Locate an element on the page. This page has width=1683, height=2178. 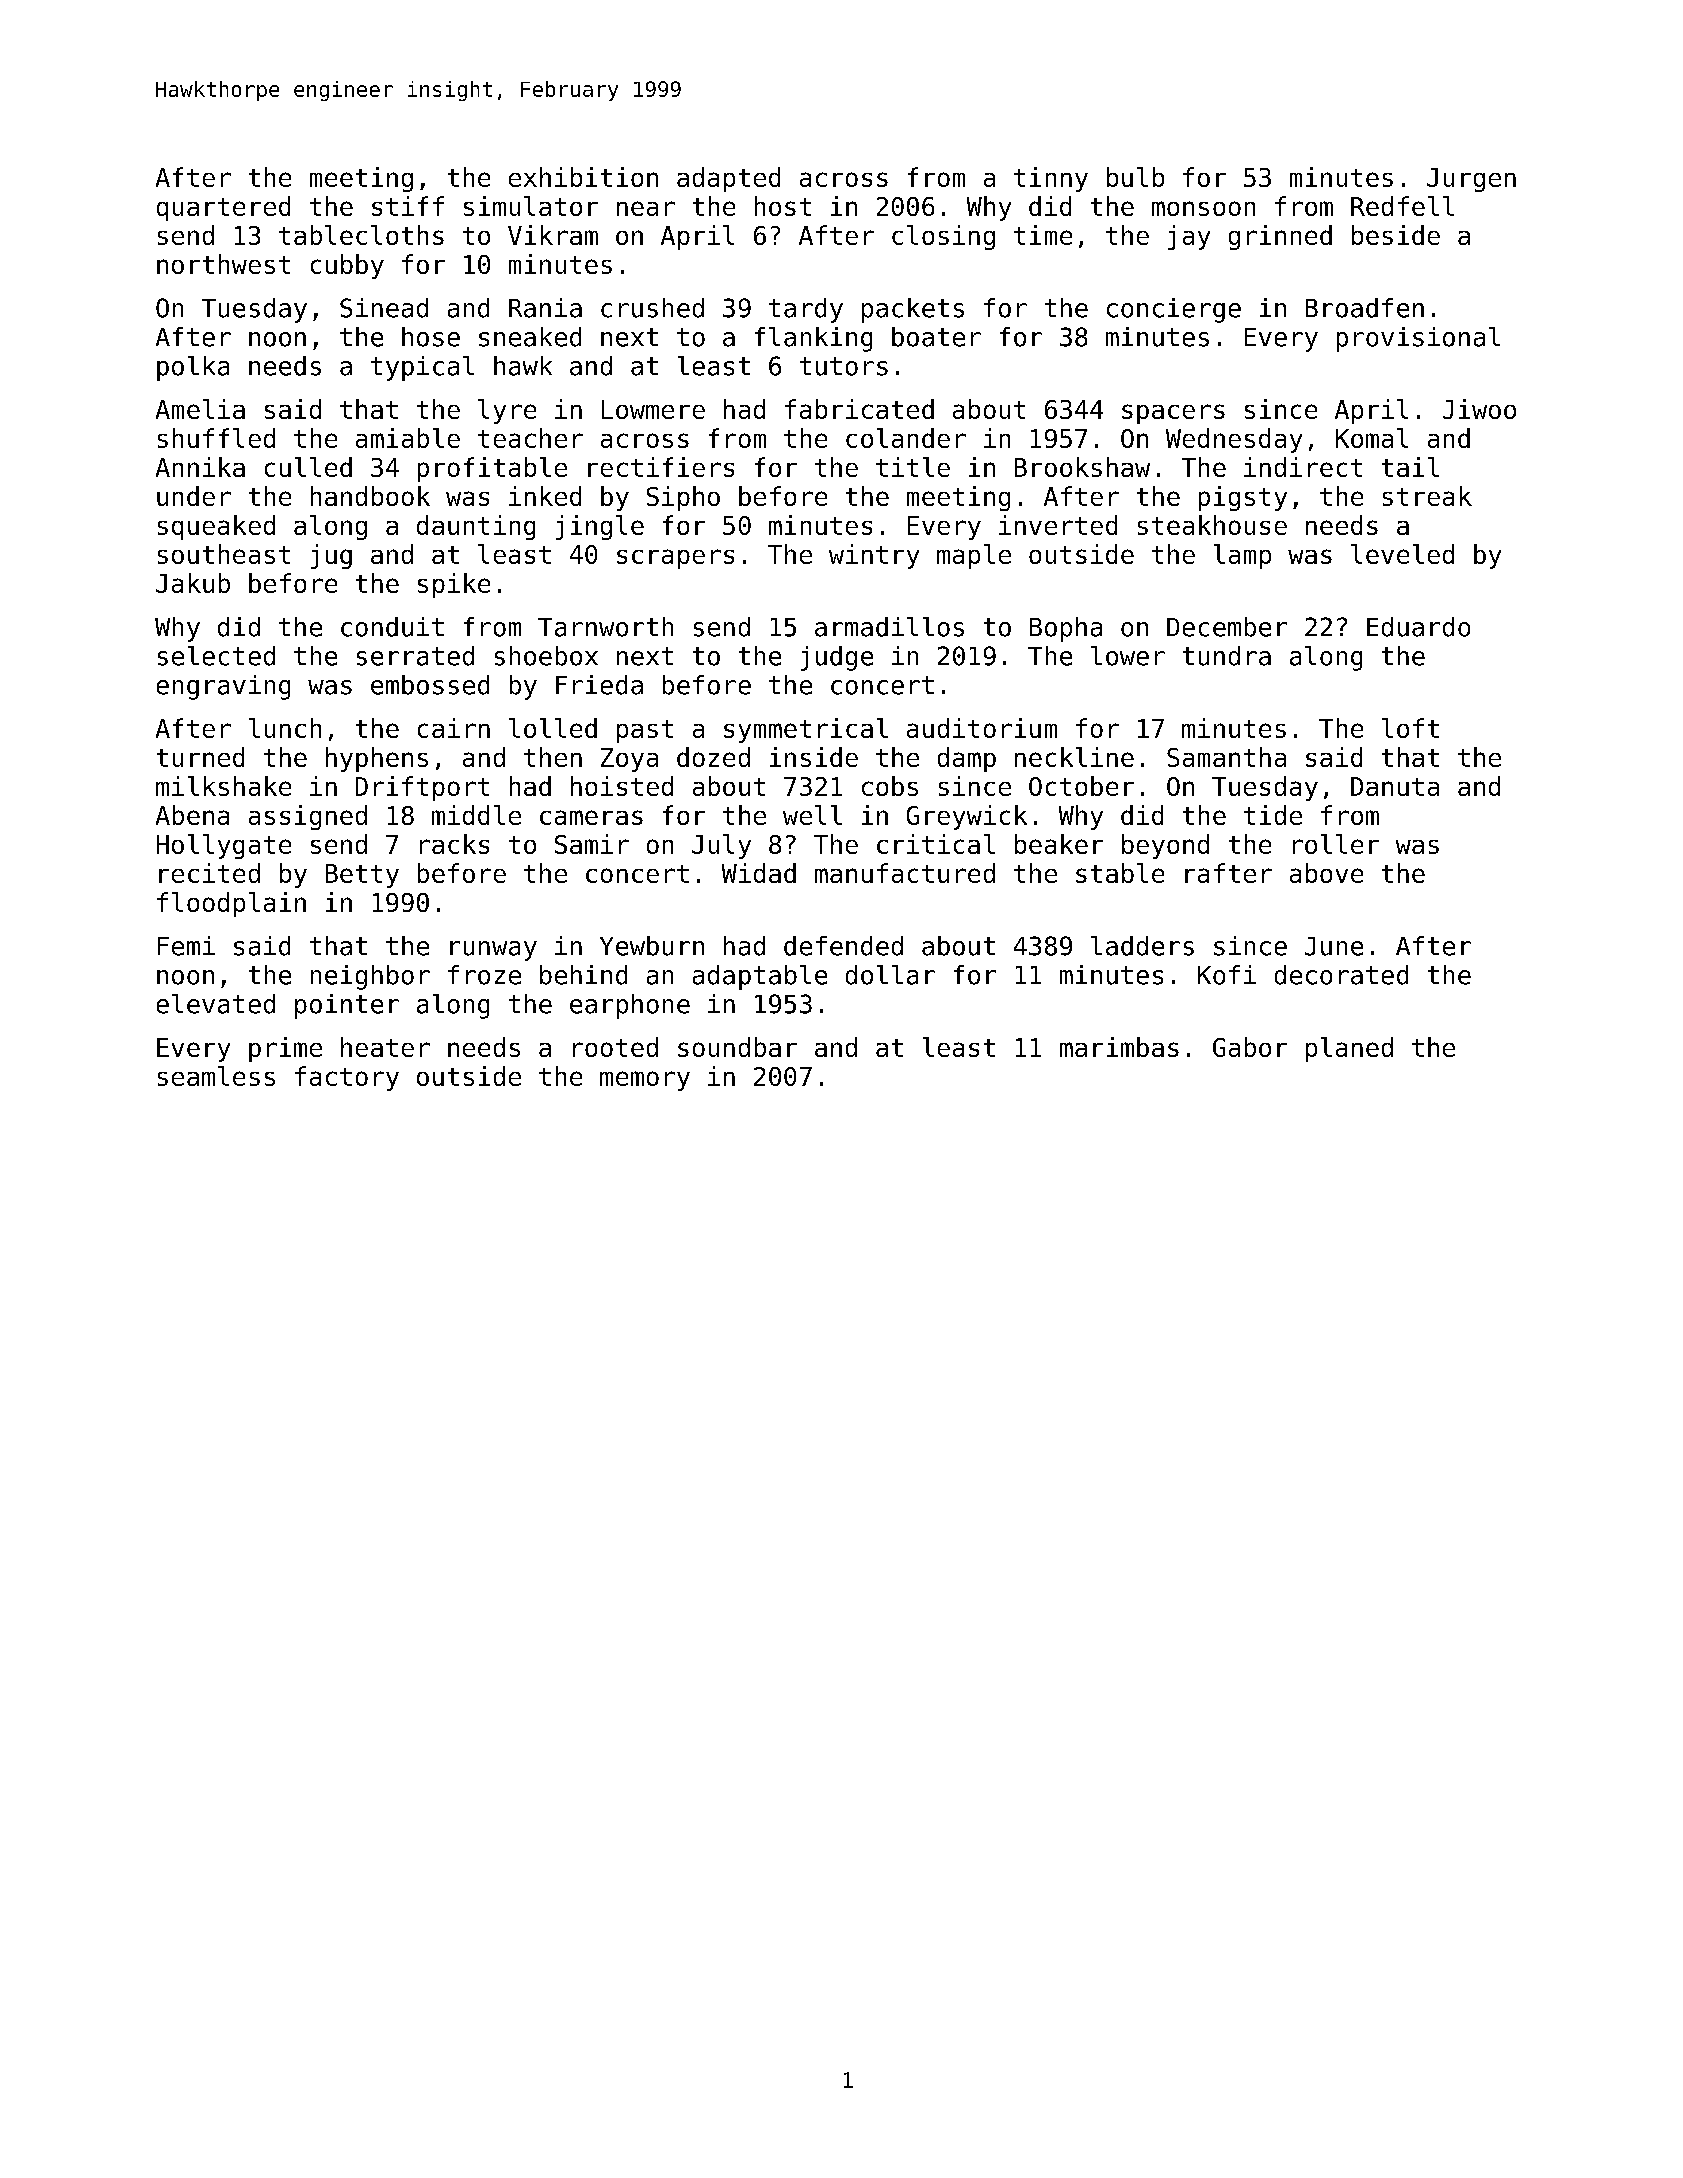
Widad is located at coordinates (759, 873).
